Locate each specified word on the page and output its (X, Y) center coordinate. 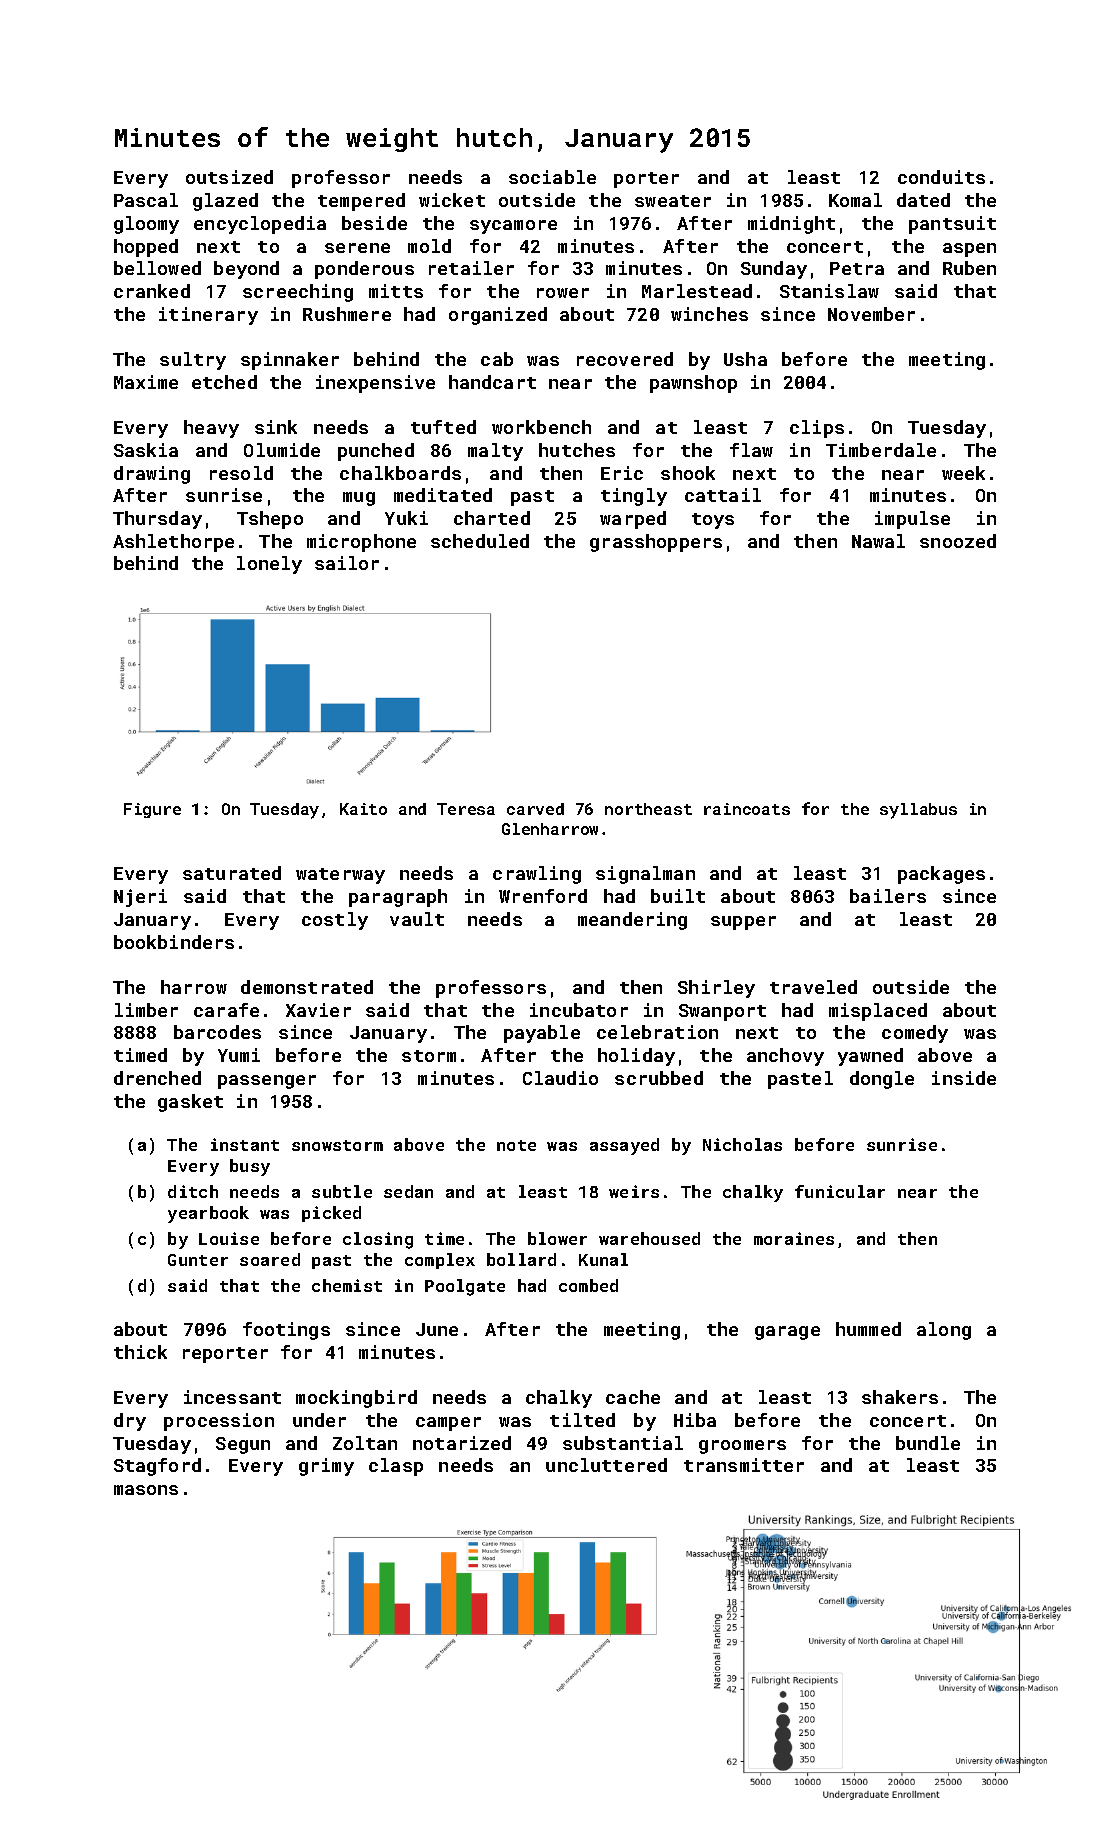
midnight (791, 225)
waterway (340, 876)
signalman (645, 875)
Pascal (146, 200)
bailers (888, 896)
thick (140, 1352)
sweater (673, 201)
